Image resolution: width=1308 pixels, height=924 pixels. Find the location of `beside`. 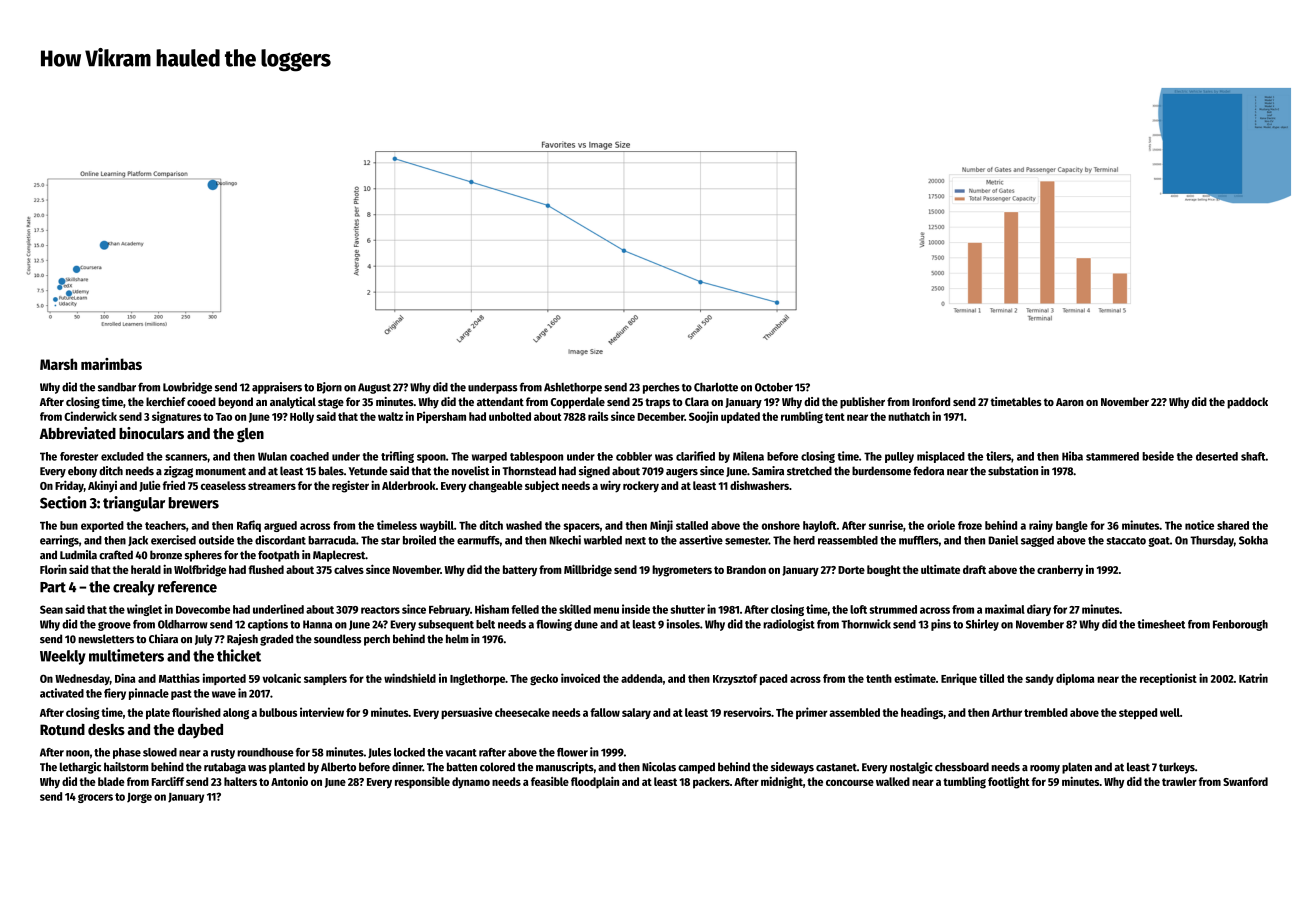

beside is located at coordinates (1158, 456).
